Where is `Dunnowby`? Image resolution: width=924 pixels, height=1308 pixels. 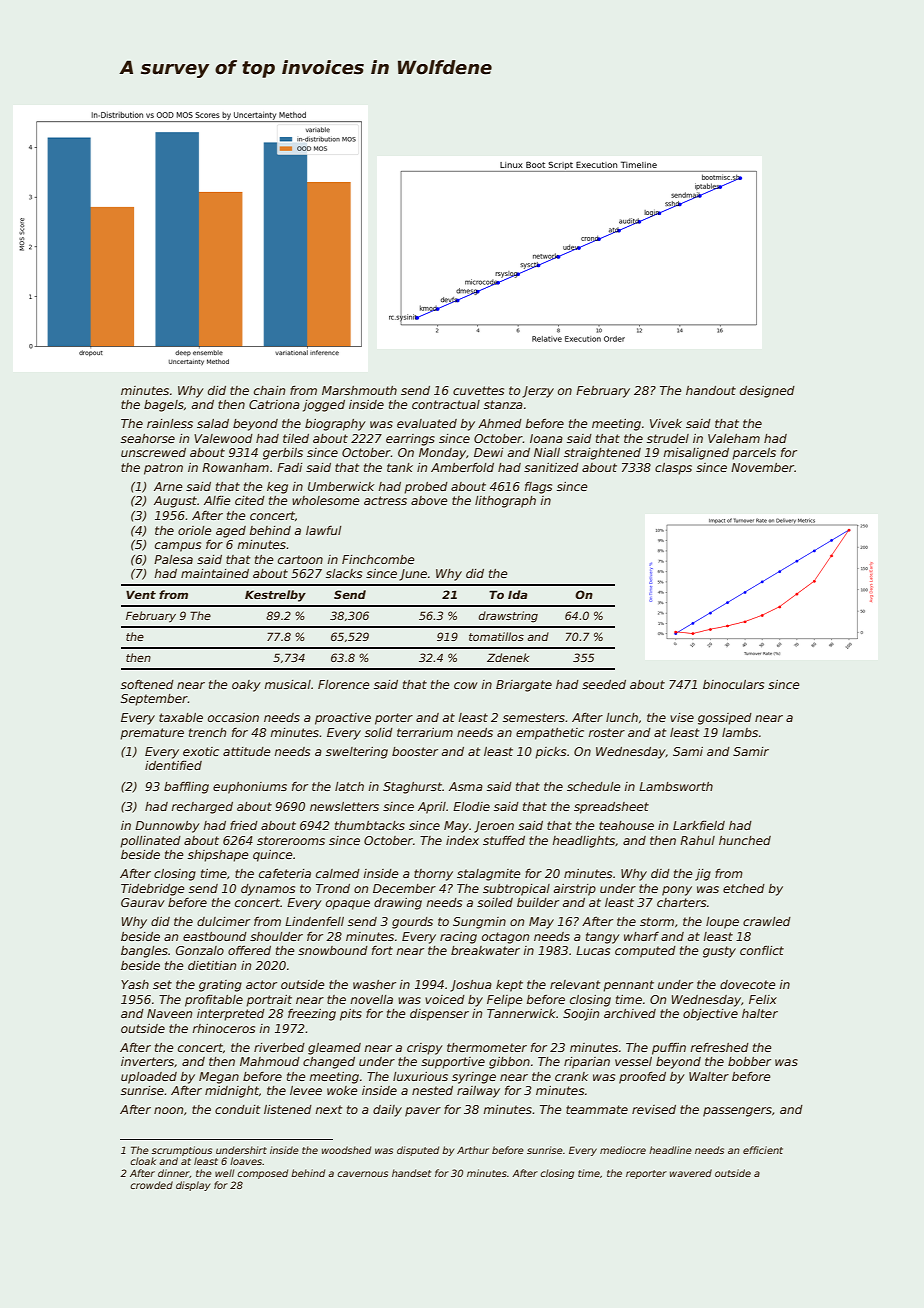
Dunnowby is located at coordinates (167, 827).
